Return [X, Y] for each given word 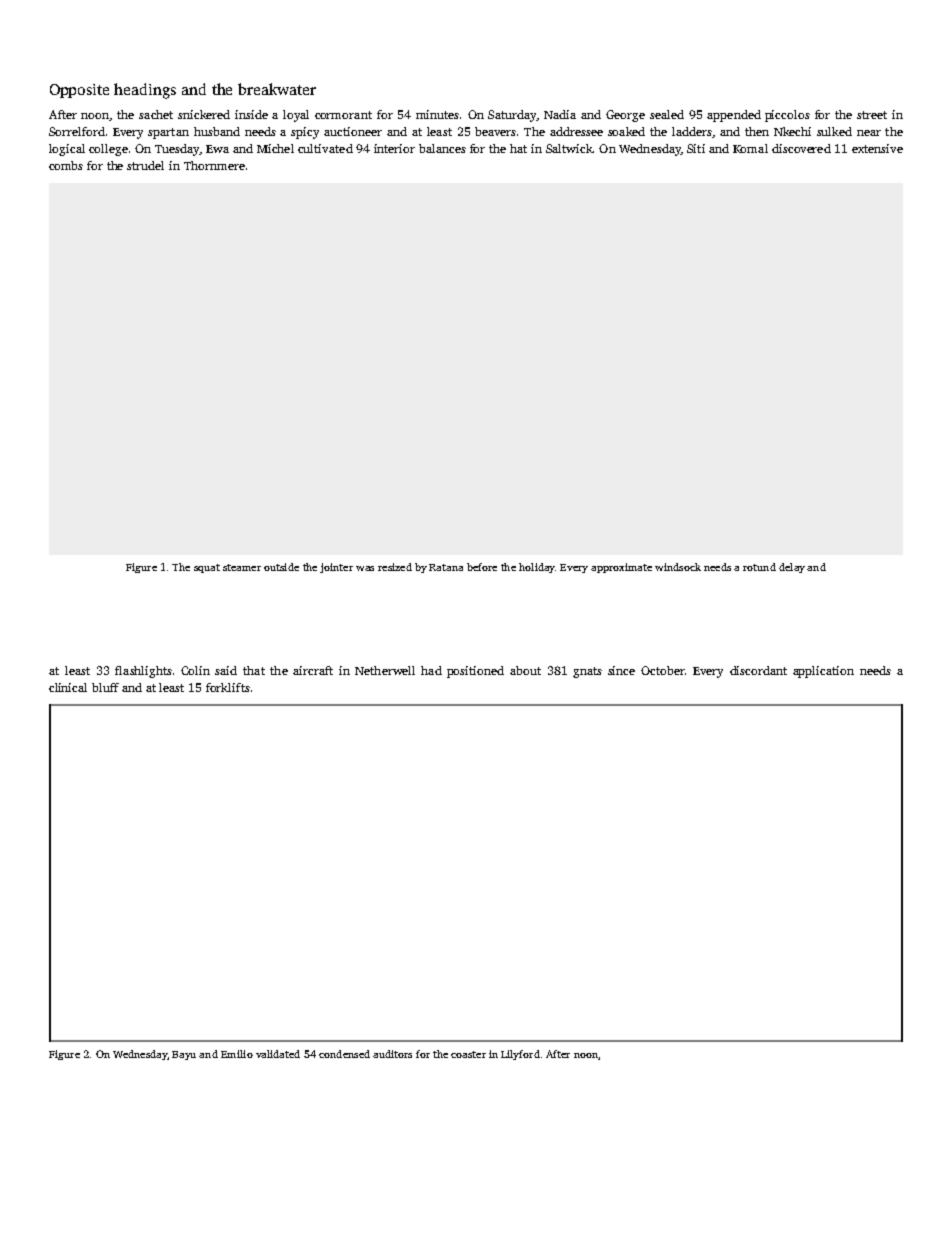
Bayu [184, 1055]
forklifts [228, 687]
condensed [344, 1054]
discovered [801, 148]
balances [442, 148]
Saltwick [569, 148]
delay [792, 568]
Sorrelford [77, 131]
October [663, 670]
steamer [242, 567]
